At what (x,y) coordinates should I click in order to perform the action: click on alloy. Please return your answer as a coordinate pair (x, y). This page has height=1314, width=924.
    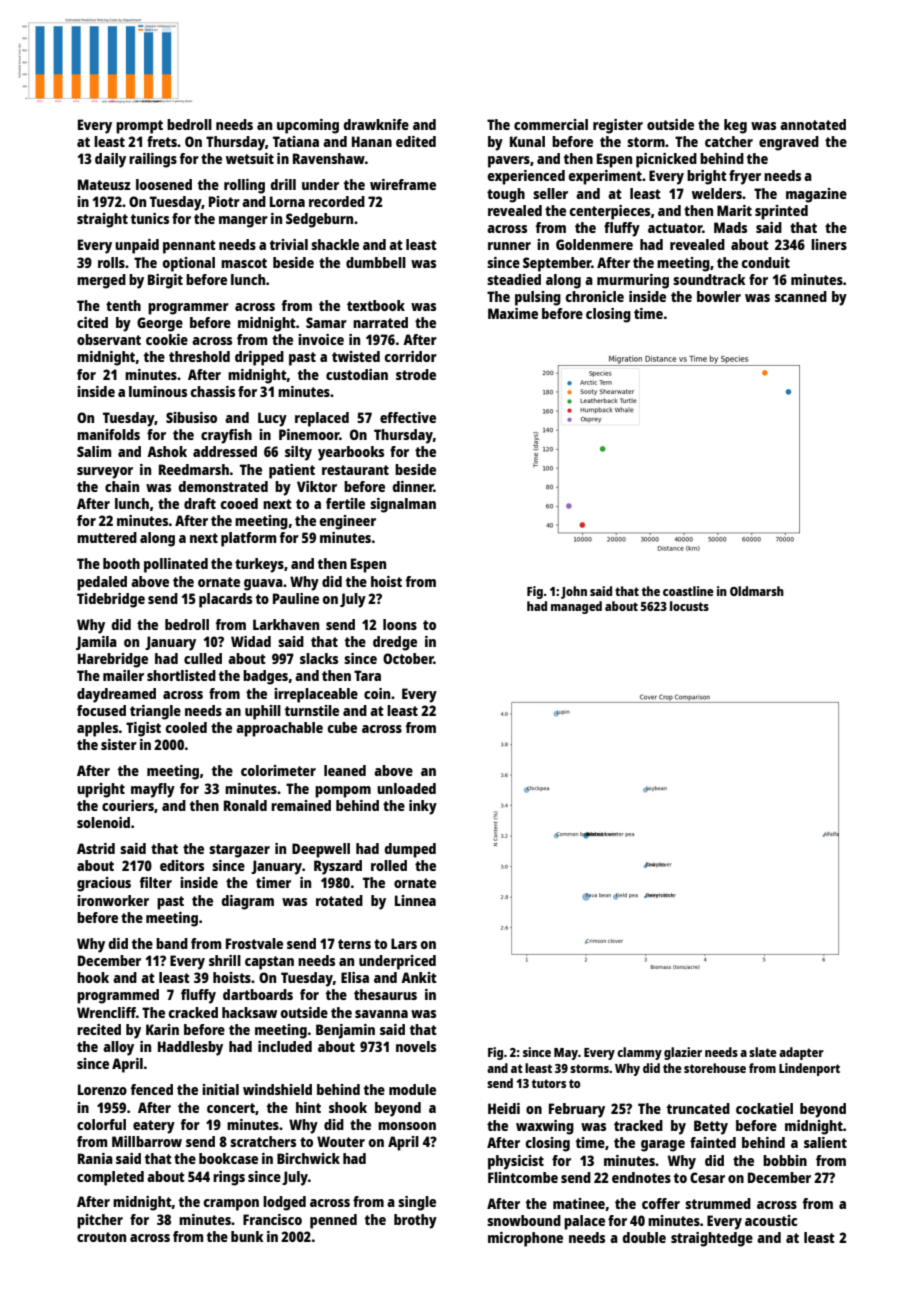
    Looking at the image, I should click on (118, 1048).
